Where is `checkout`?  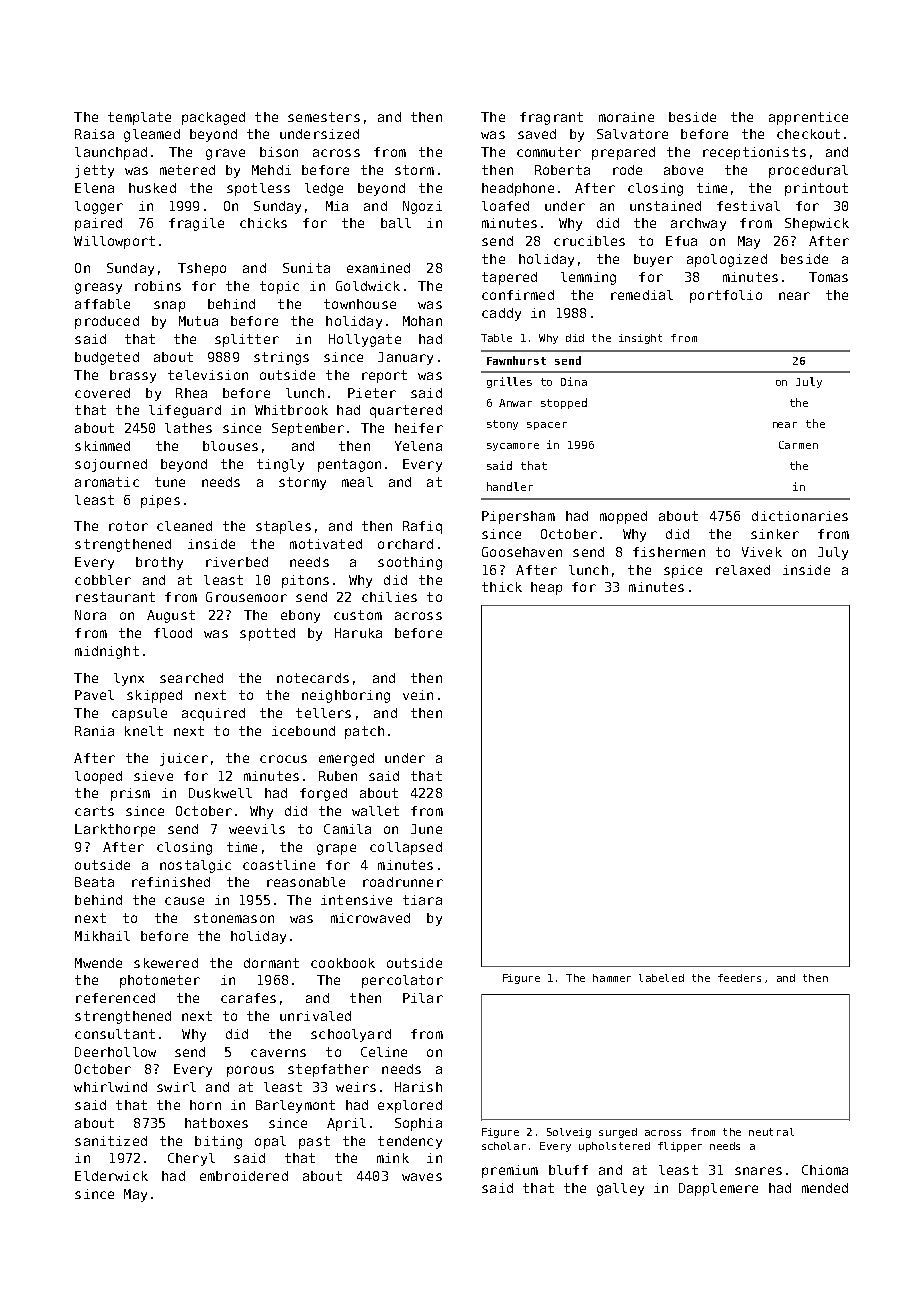
checkout is located at coordinates (808, 134).
